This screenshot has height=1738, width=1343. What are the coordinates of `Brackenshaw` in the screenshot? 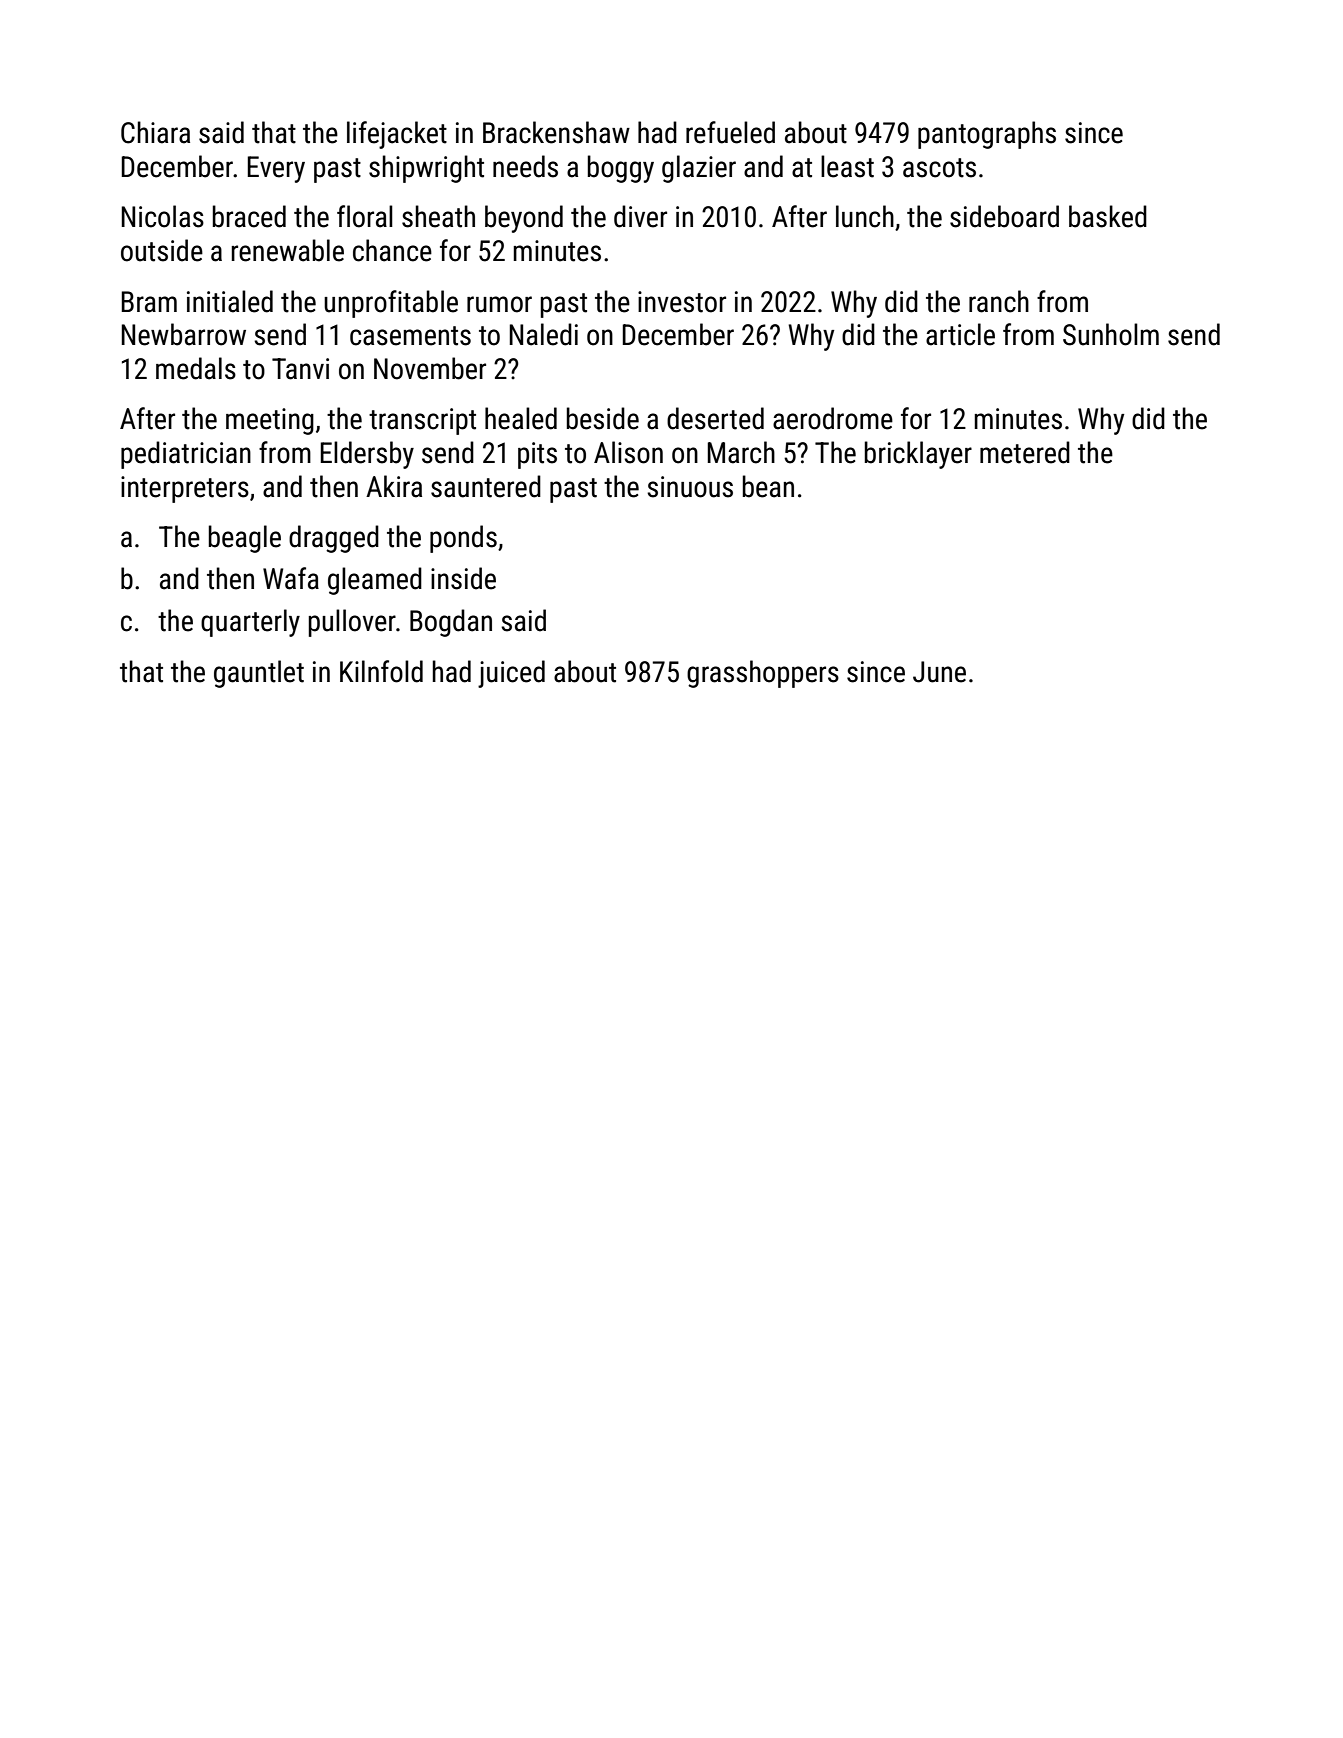 It's located at (556, 132).
